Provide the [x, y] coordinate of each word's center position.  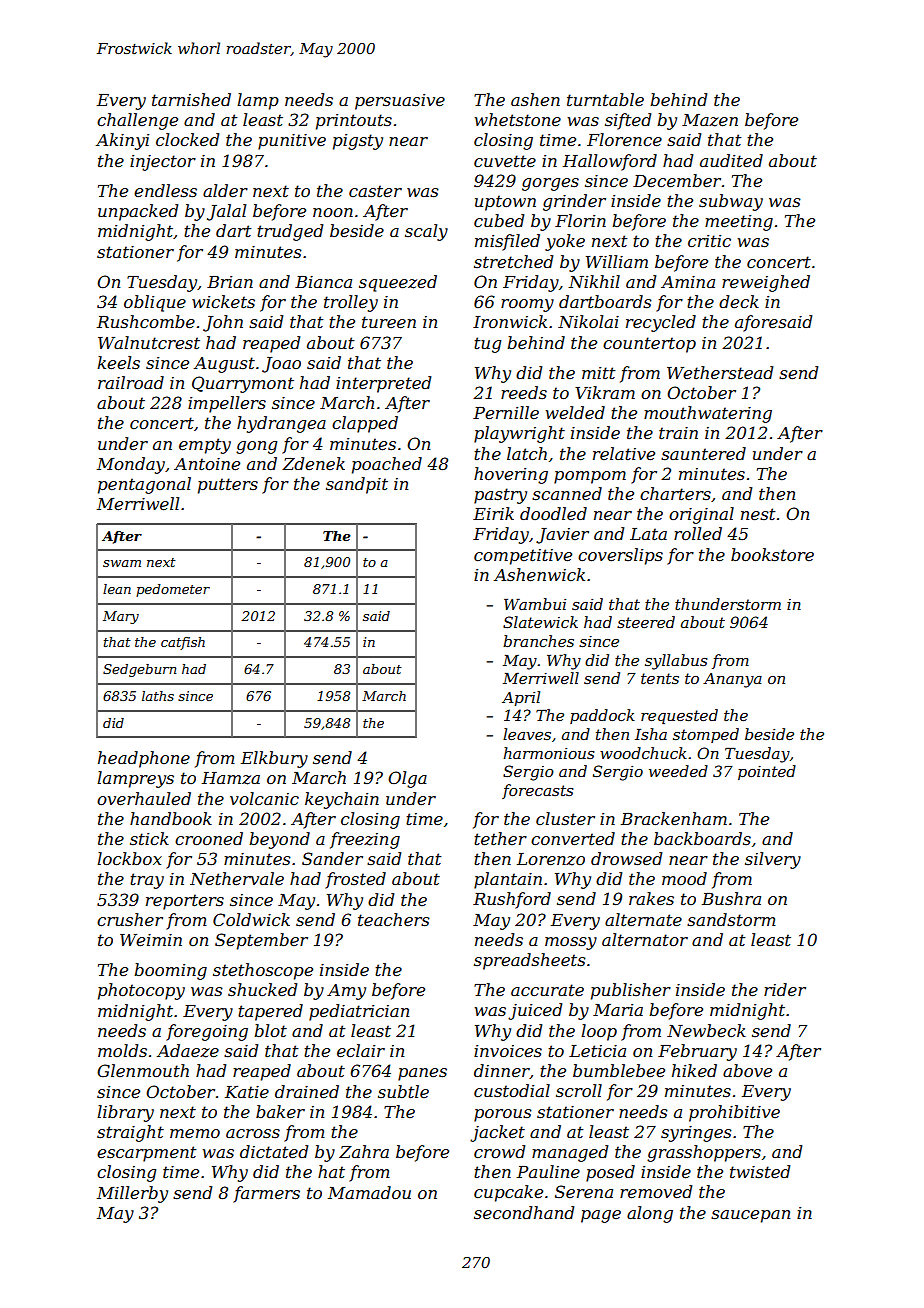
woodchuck [643, 753]
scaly [426, 232]
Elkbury [274, 759]
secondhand [524, 1212]
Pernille [506, 412]
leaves [527, 734]
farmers [266, 1194]
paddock [602, 716]
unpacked [138, 212]
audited [731, 160]
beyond [279, 840]
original [701, 515]
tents [660, 678]
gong [256, 447]
